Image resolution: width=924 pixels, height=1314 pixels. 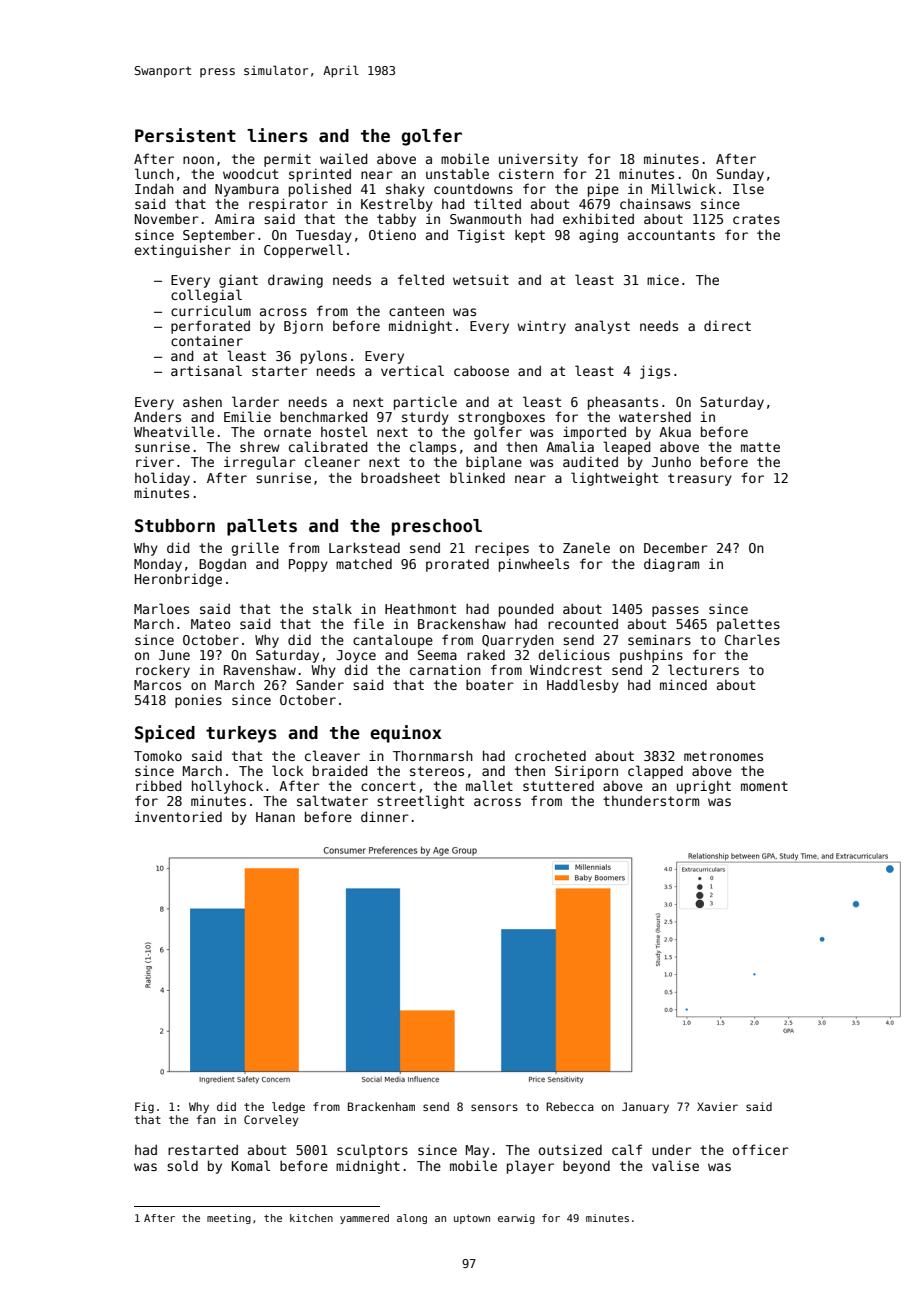 What do you see at coordinates (324, 357) in the screenshot?
I see `pylons` at bounding box center [324, 357].
